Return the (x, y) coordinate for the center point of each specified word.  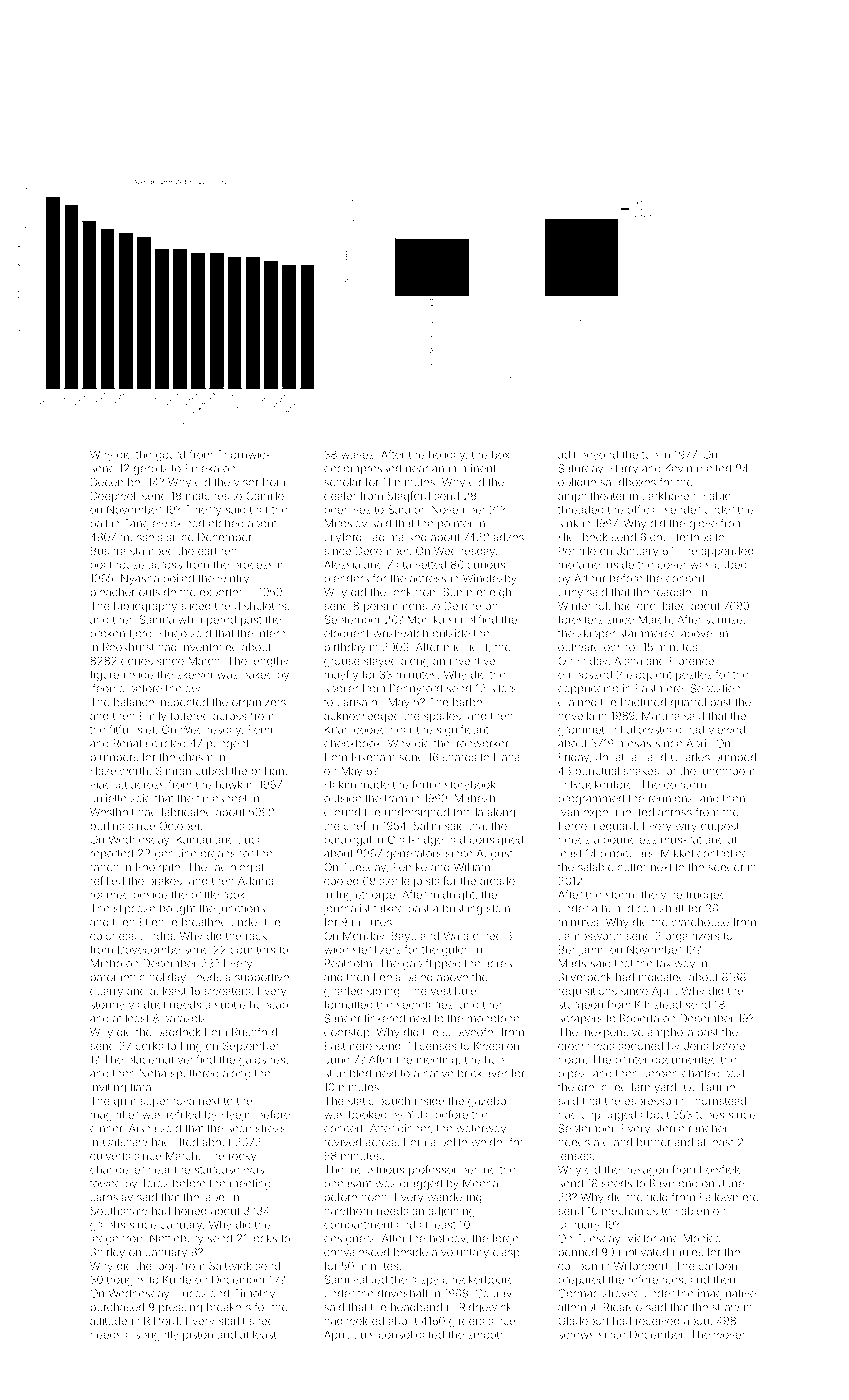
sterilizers (377, 949)
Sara (399, 509)
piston (198, 1335)
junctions (241, 909)
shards (460, 757)
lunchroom (727, 771)
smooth (487, 1335)
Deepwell (114, 496)
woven (731, 1335)
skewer (195, 674)
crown (573, 1046)
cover (672, 565)
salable (596, 867)
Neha (153, 1073)
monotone (493, 1019)
